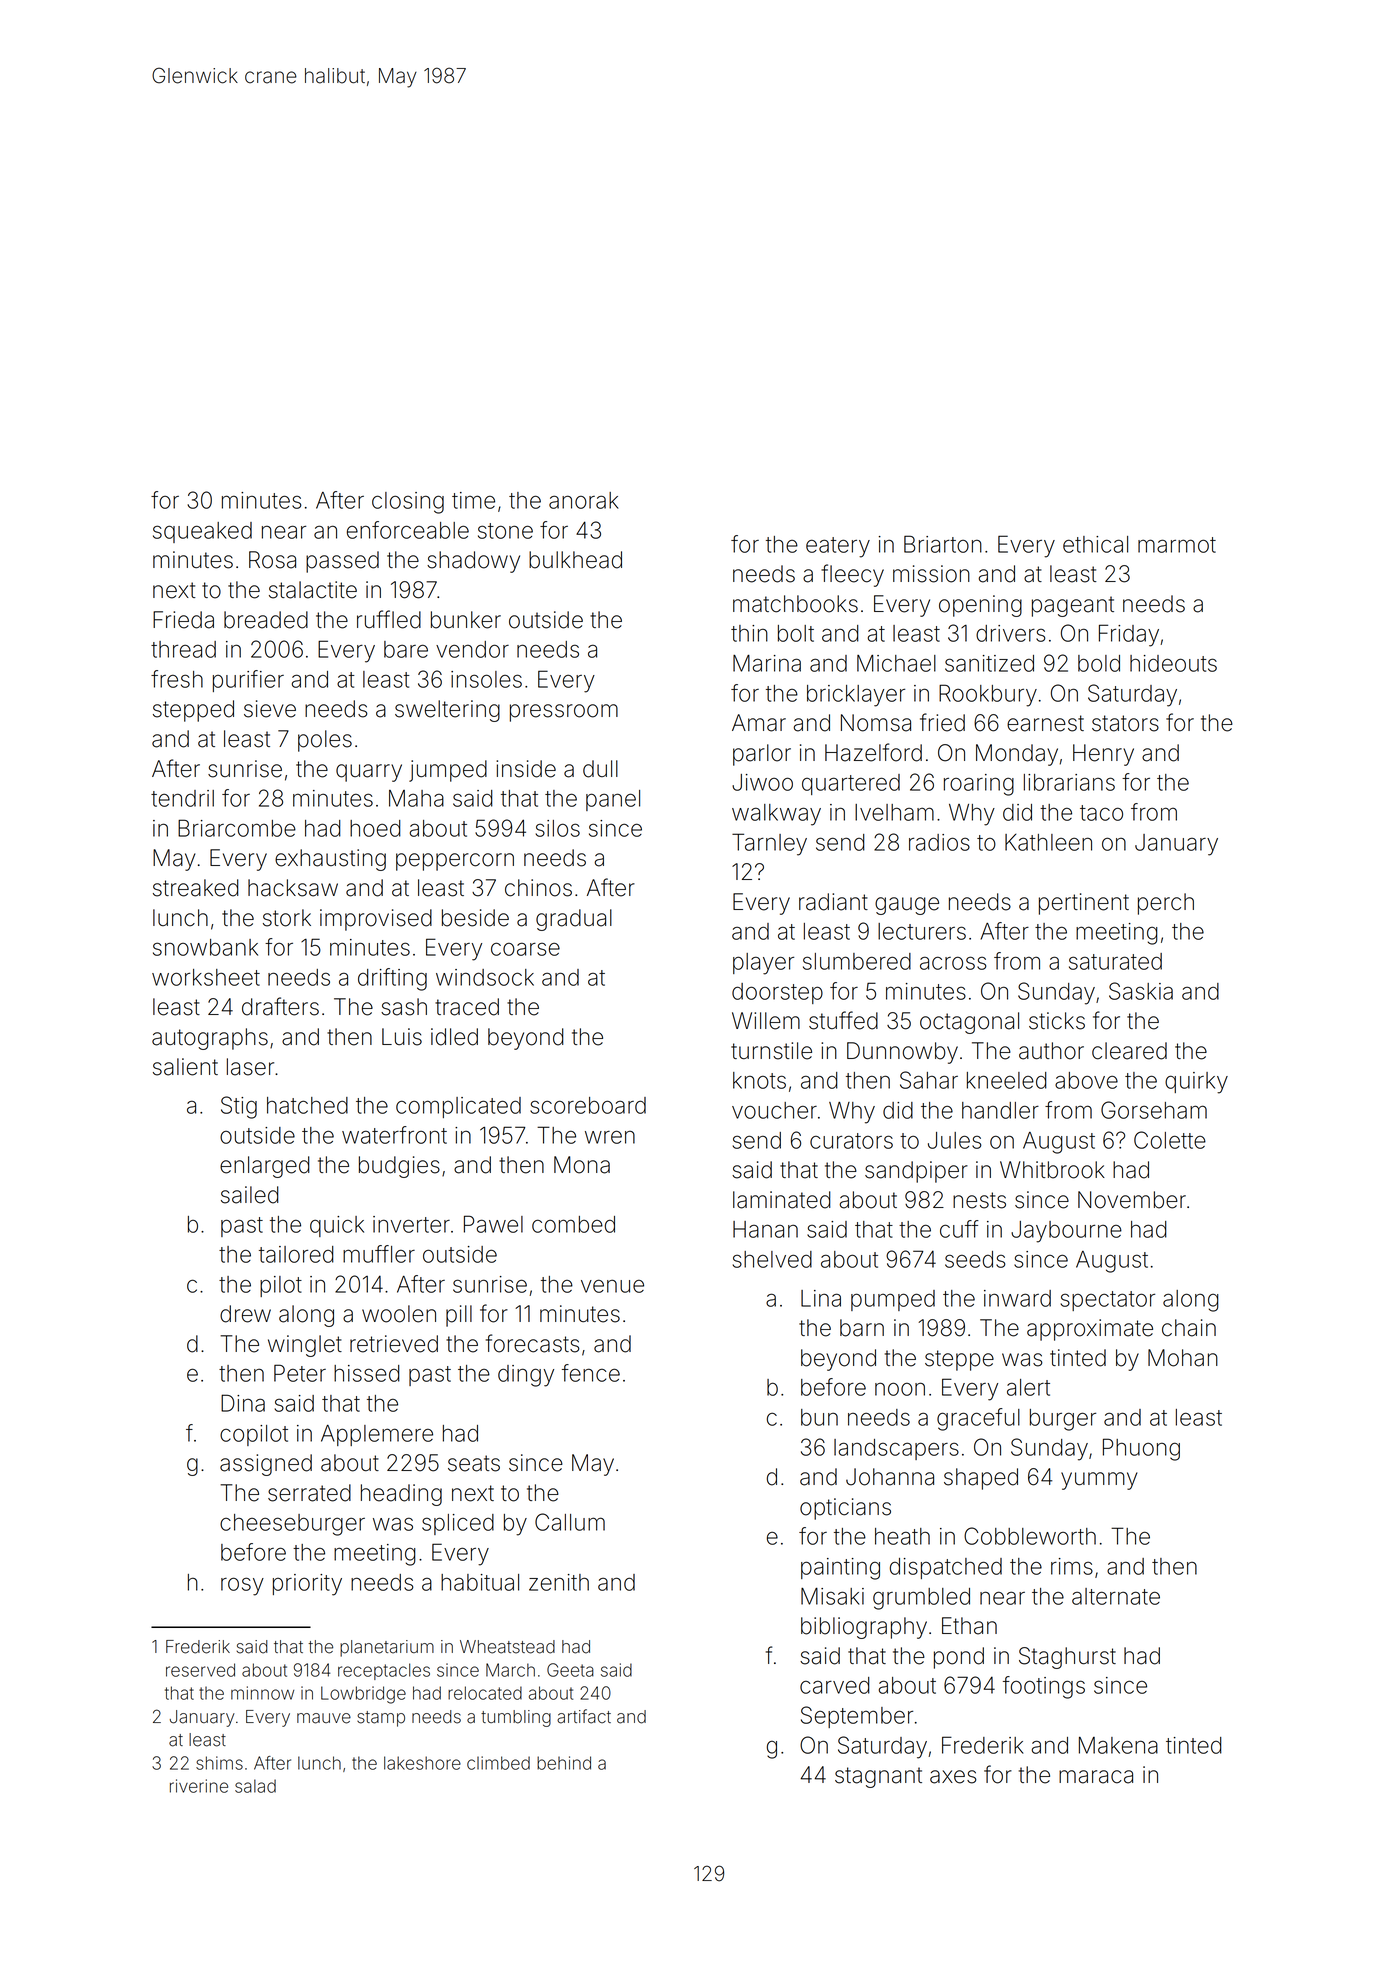 This screenshot has width=1386, height=1969. Describe the element at coordinates (401, 1495) in the screenshot. I see `heading` at that location.
